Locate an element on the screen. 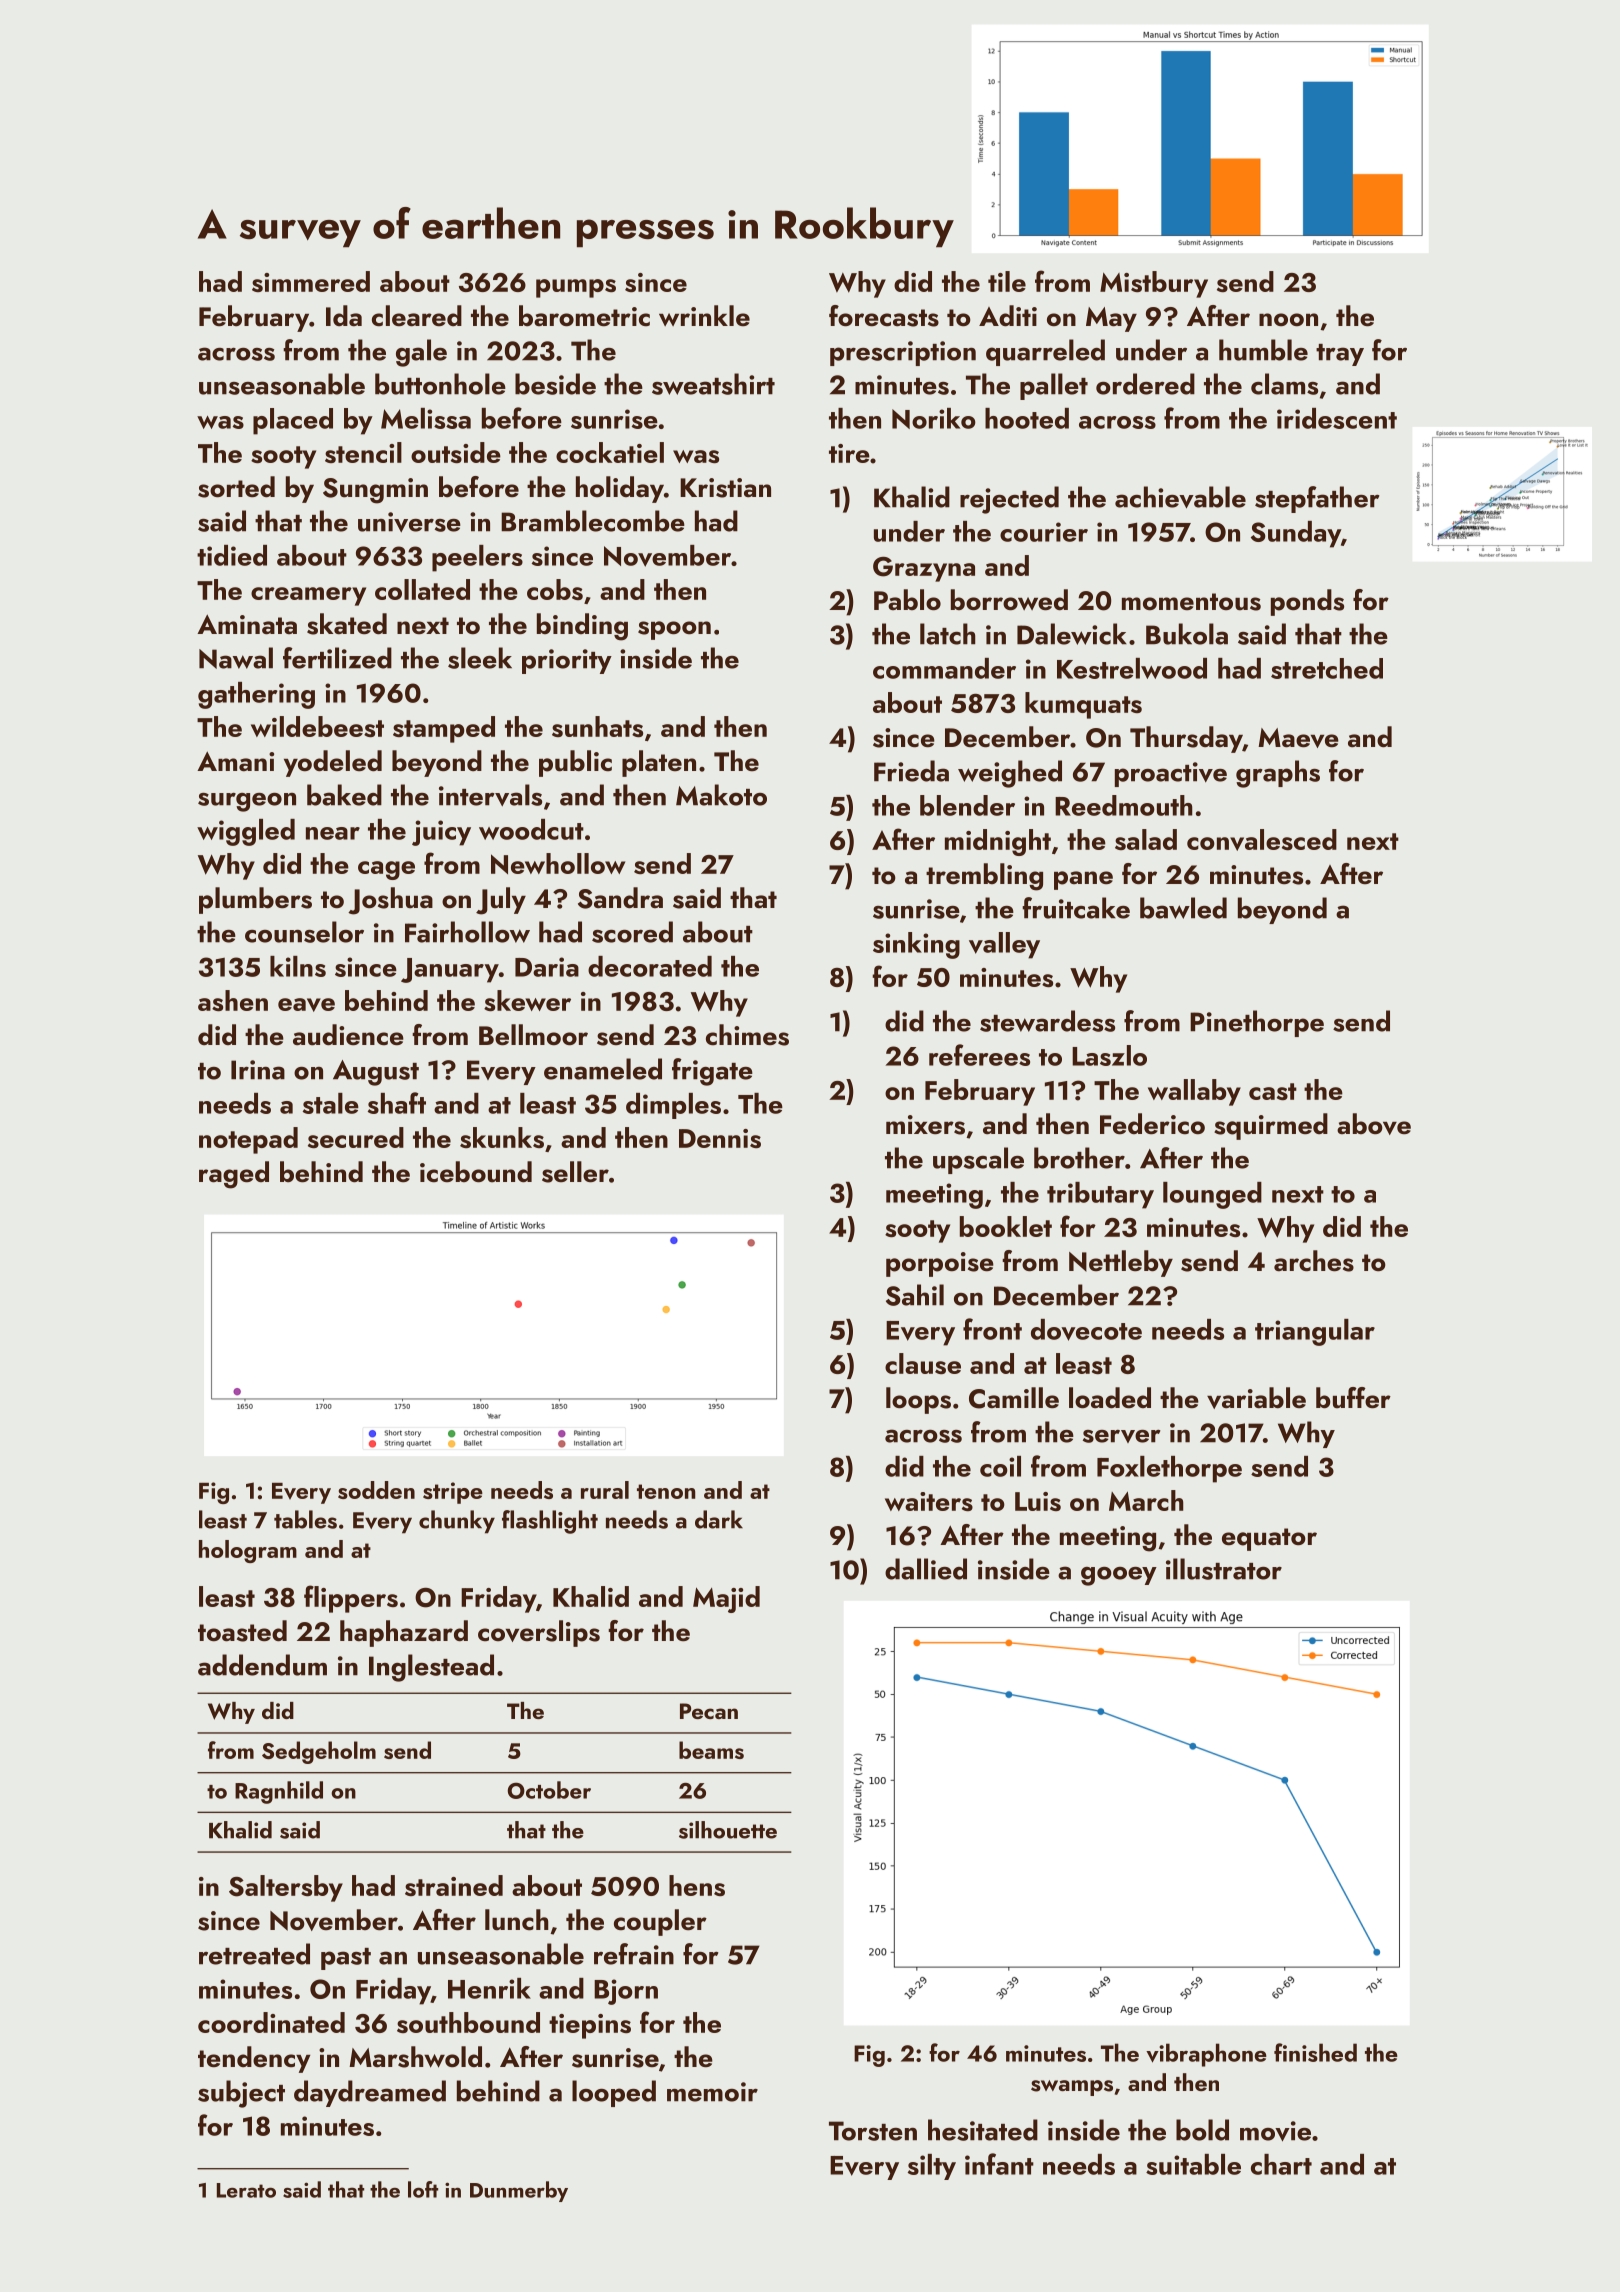  ordered is located at coordinates (1145, 384).
